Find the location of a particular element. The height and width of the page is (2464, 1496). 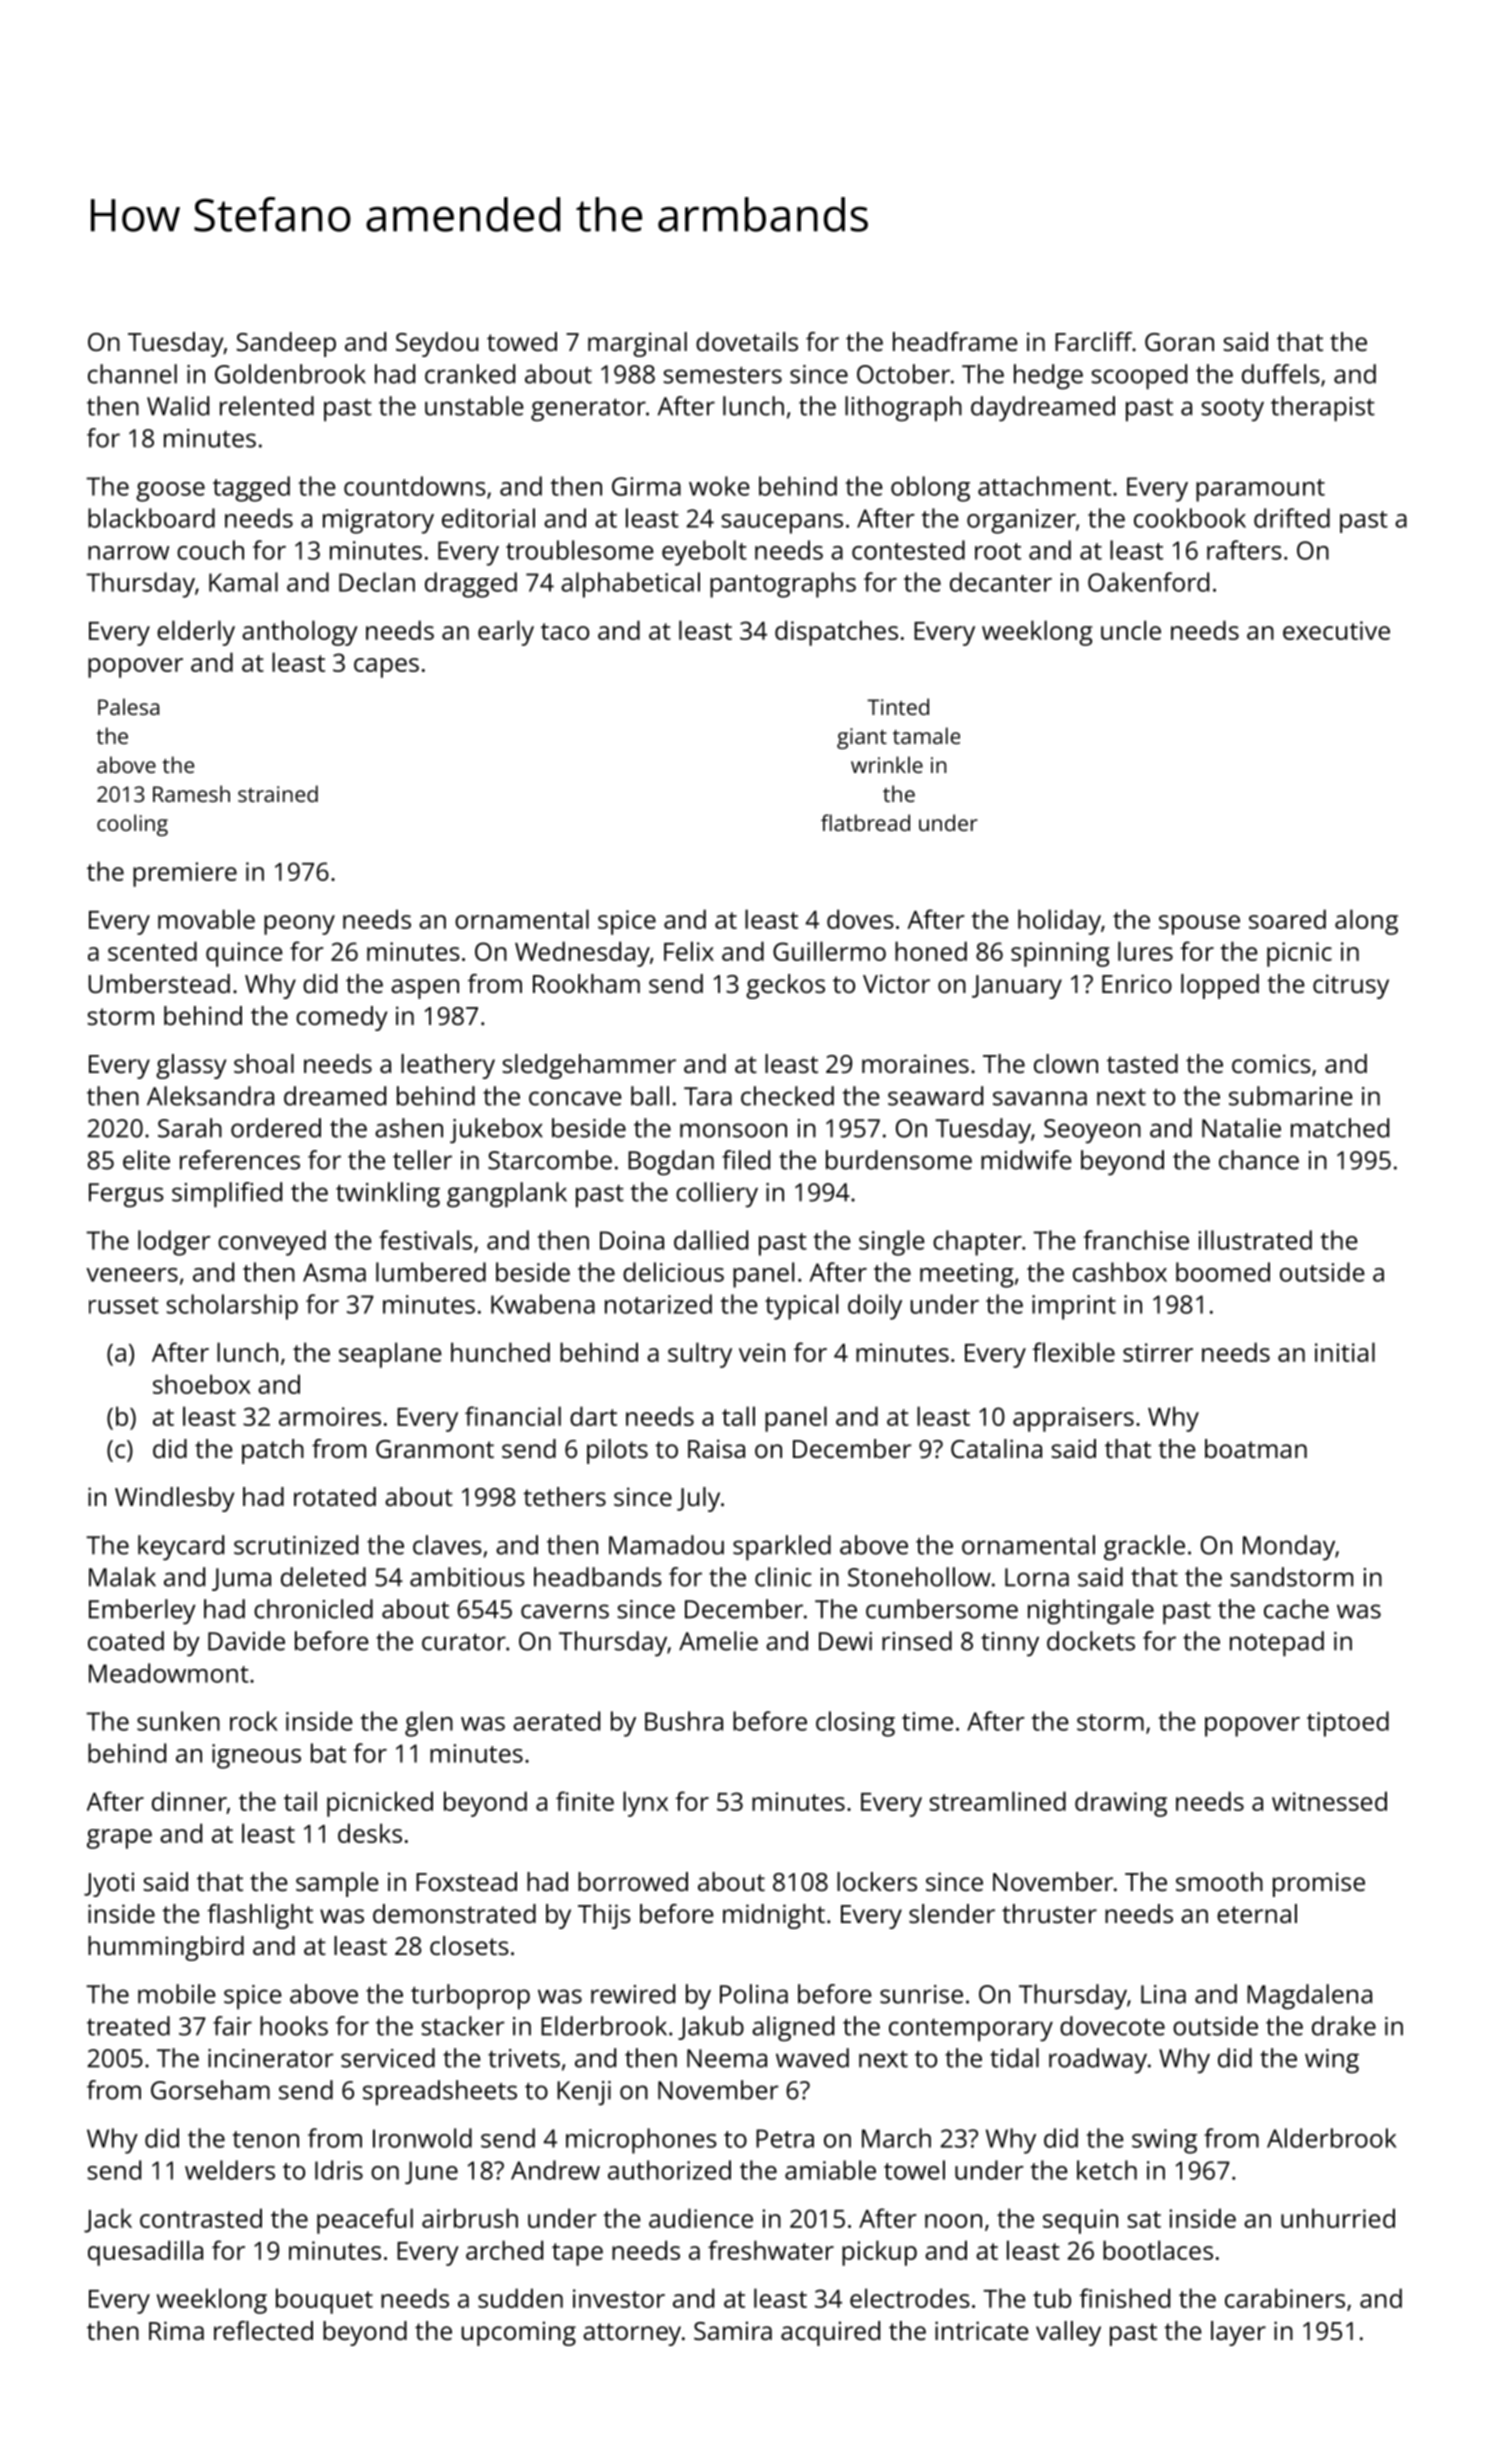

giant is located at coordinates (862, 738).
